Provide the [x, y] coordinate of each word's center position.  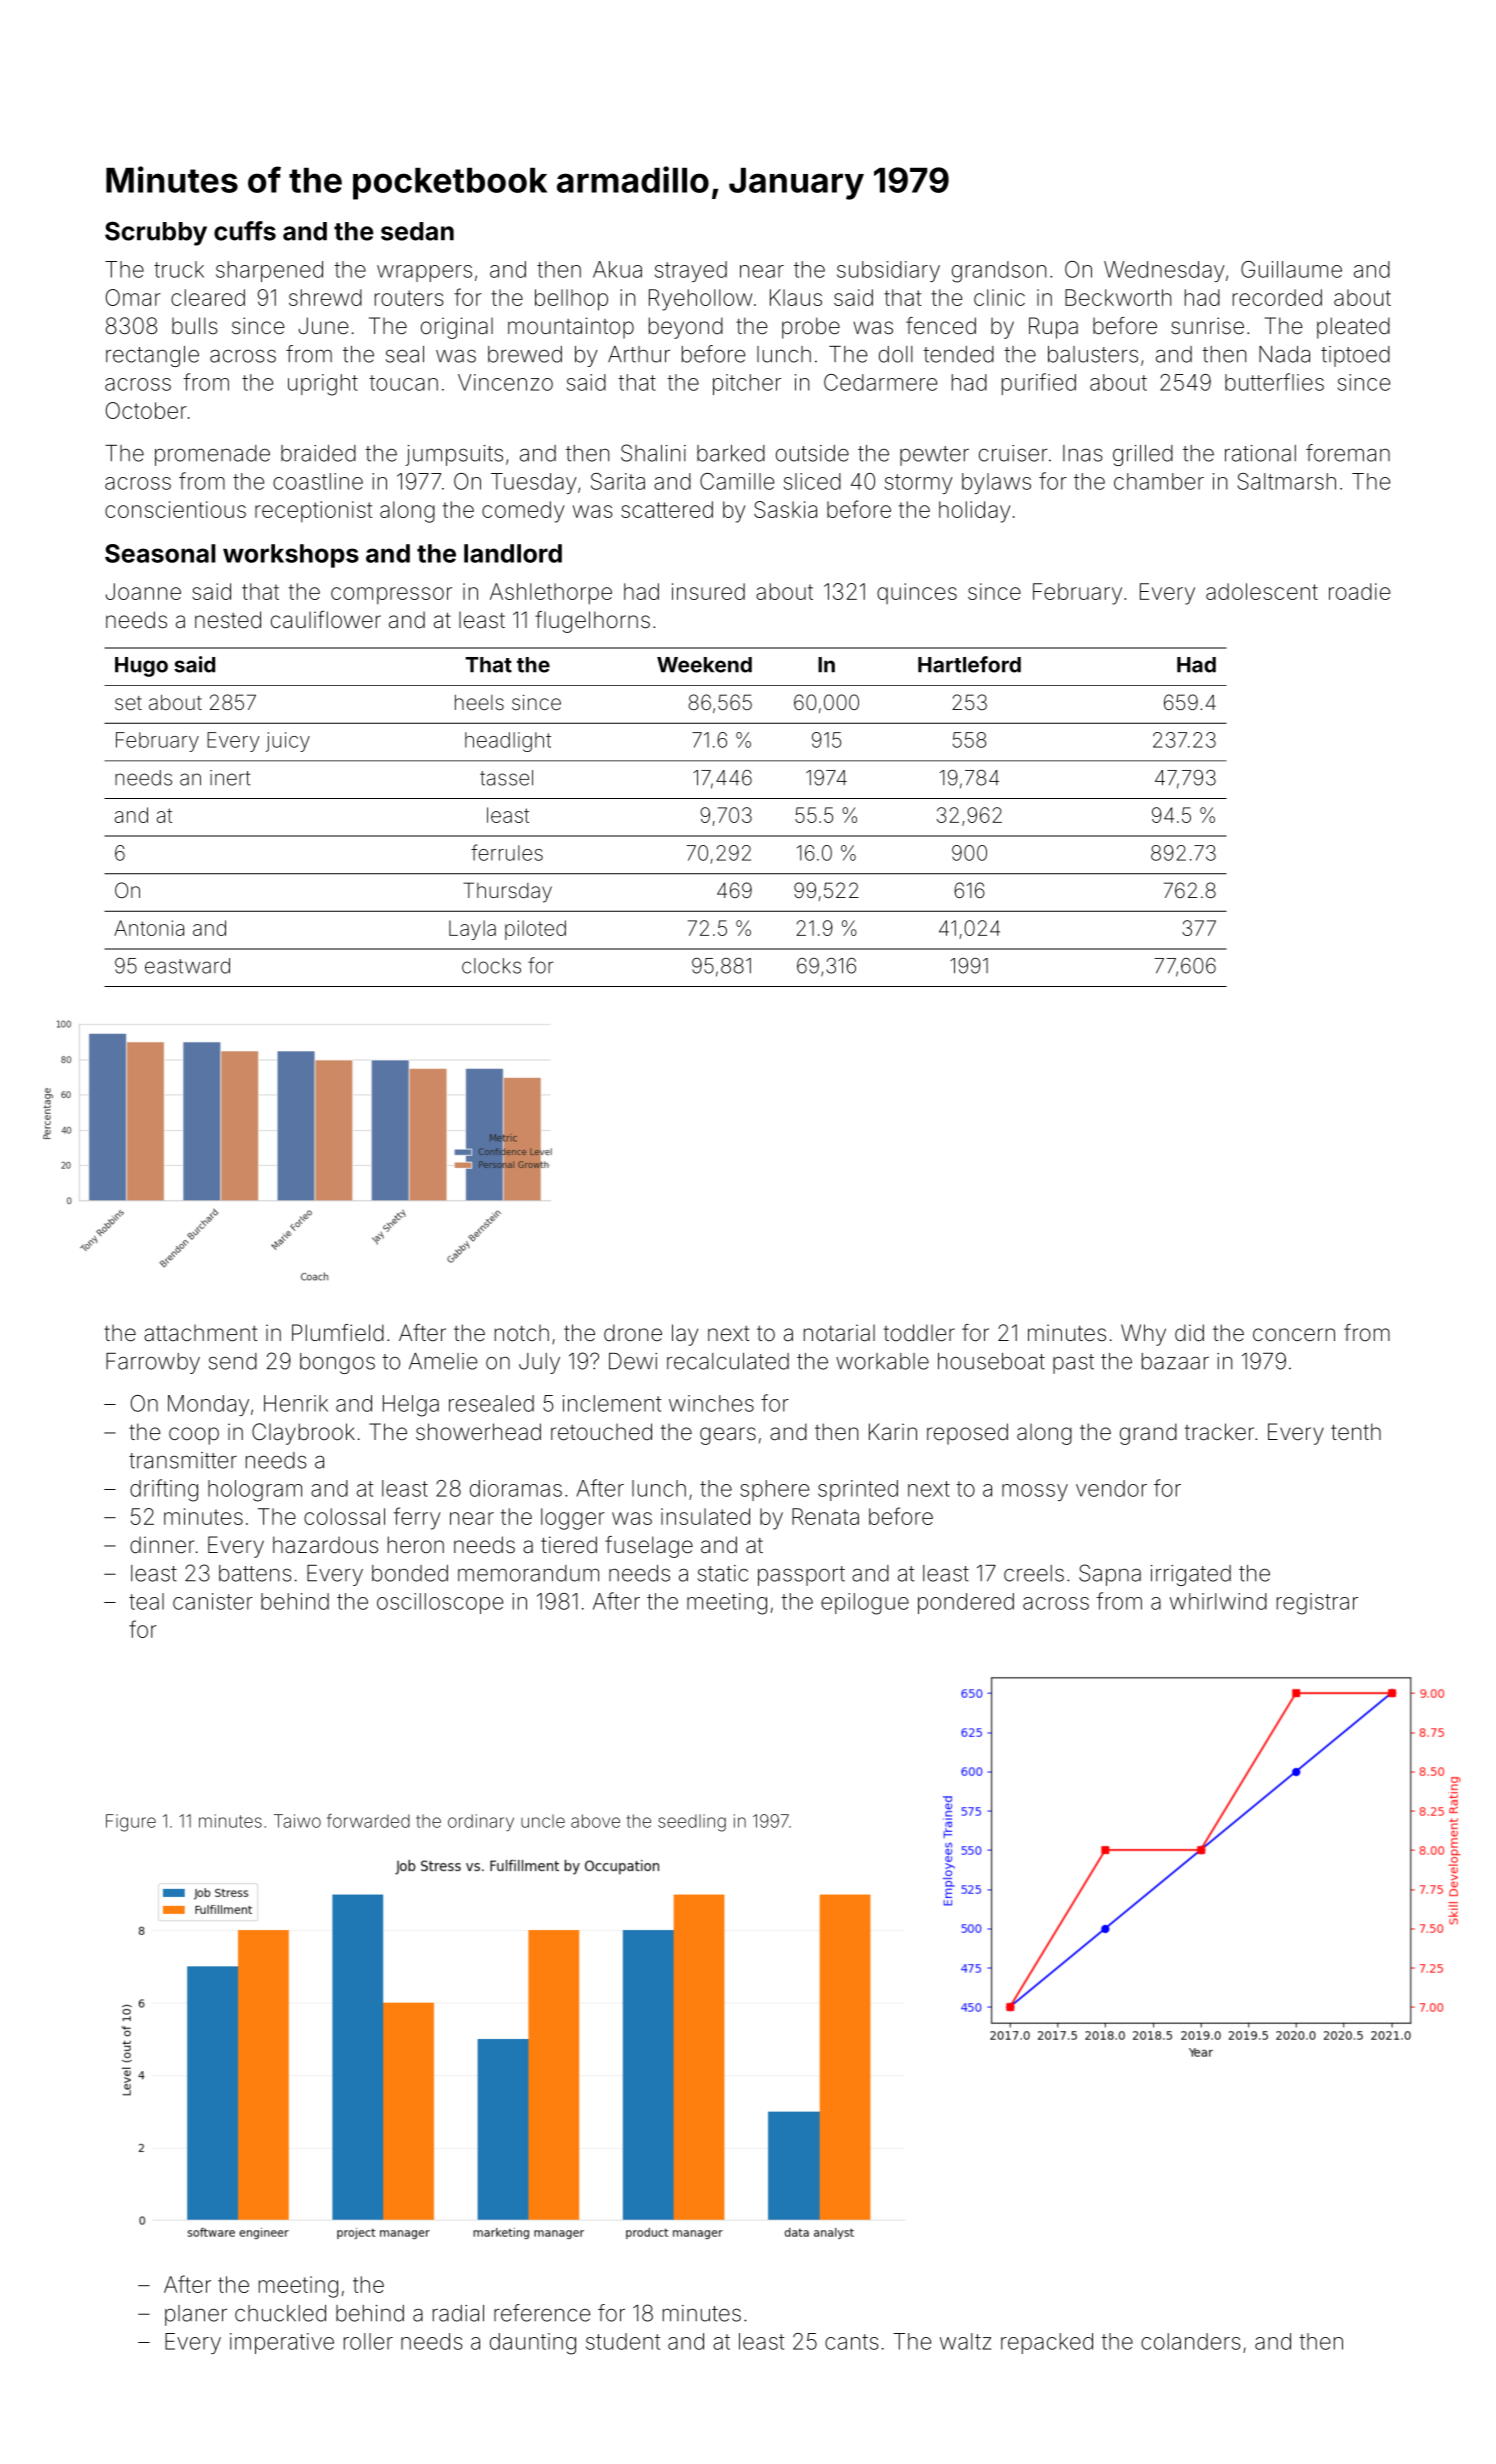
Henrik [296, 1403]
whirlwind [1218, 1601]
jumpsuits [454, 455]
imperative [282, 2343]
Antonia [149, 928]
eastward [187, 966]
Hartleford [969, 664]
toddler [919, 1333]
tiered [569, 1545]
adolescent [1262, 591]
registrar [1317, 1604]
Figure [131, 1823]
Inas [1083, 453]
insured [708, 591]
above [595, 1821]
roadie [1359, 591]
